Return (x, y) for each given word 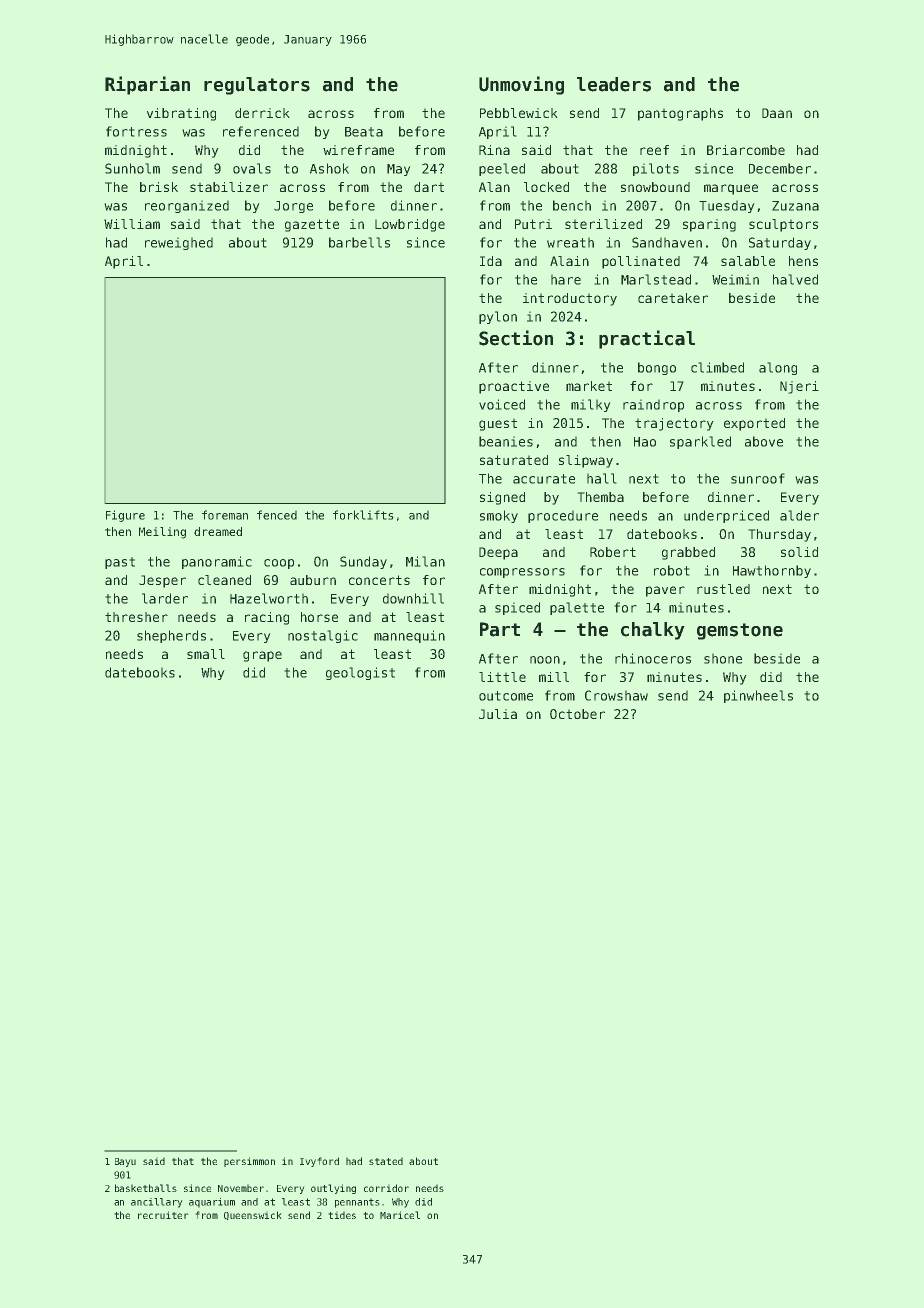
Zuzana (795, 206)
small (206, 654)
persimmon (249, 1162)
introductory (570, 299)
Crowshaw (616, 695)
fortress (136, 131)
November (241, 1188)
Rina (494, 150)
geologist (360, 673)
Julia (498, 714)
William (132, 224)
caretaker (673, 298)
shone (723, 658)
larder (165, 598)
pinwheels (758, 696)
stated (386, 1161)
